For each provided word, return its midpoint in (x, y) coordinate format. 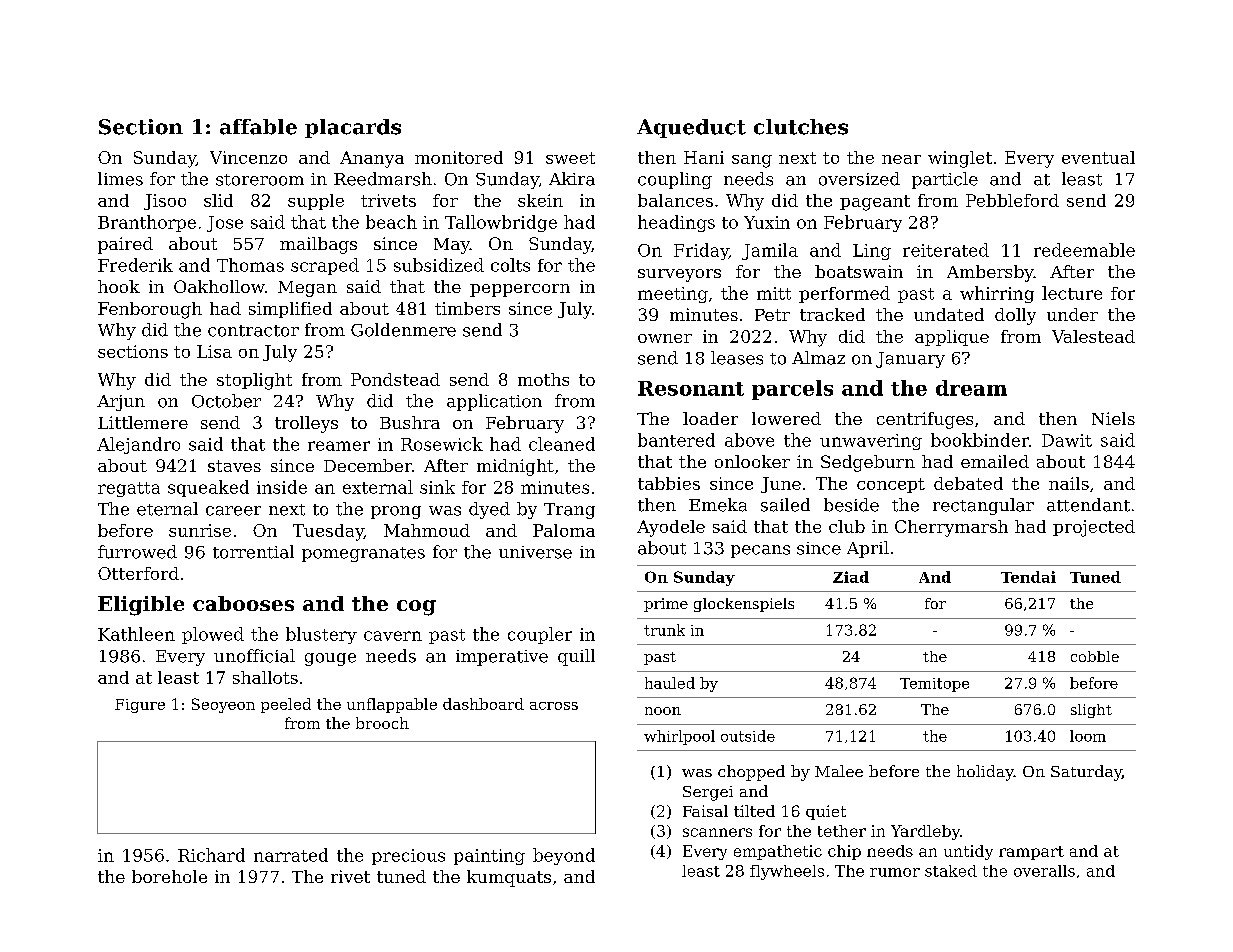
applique (952, 338)
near (901, 159)
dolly (1015, 316)
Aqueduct (691, 128)
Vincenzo (248, 157)
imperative (502, 658)
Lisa (214, 351)
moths (543, 379)
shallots (265, 677)
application (494, 402)
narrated (291, 855)
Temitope (934, 685)
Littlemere (143, 422)
